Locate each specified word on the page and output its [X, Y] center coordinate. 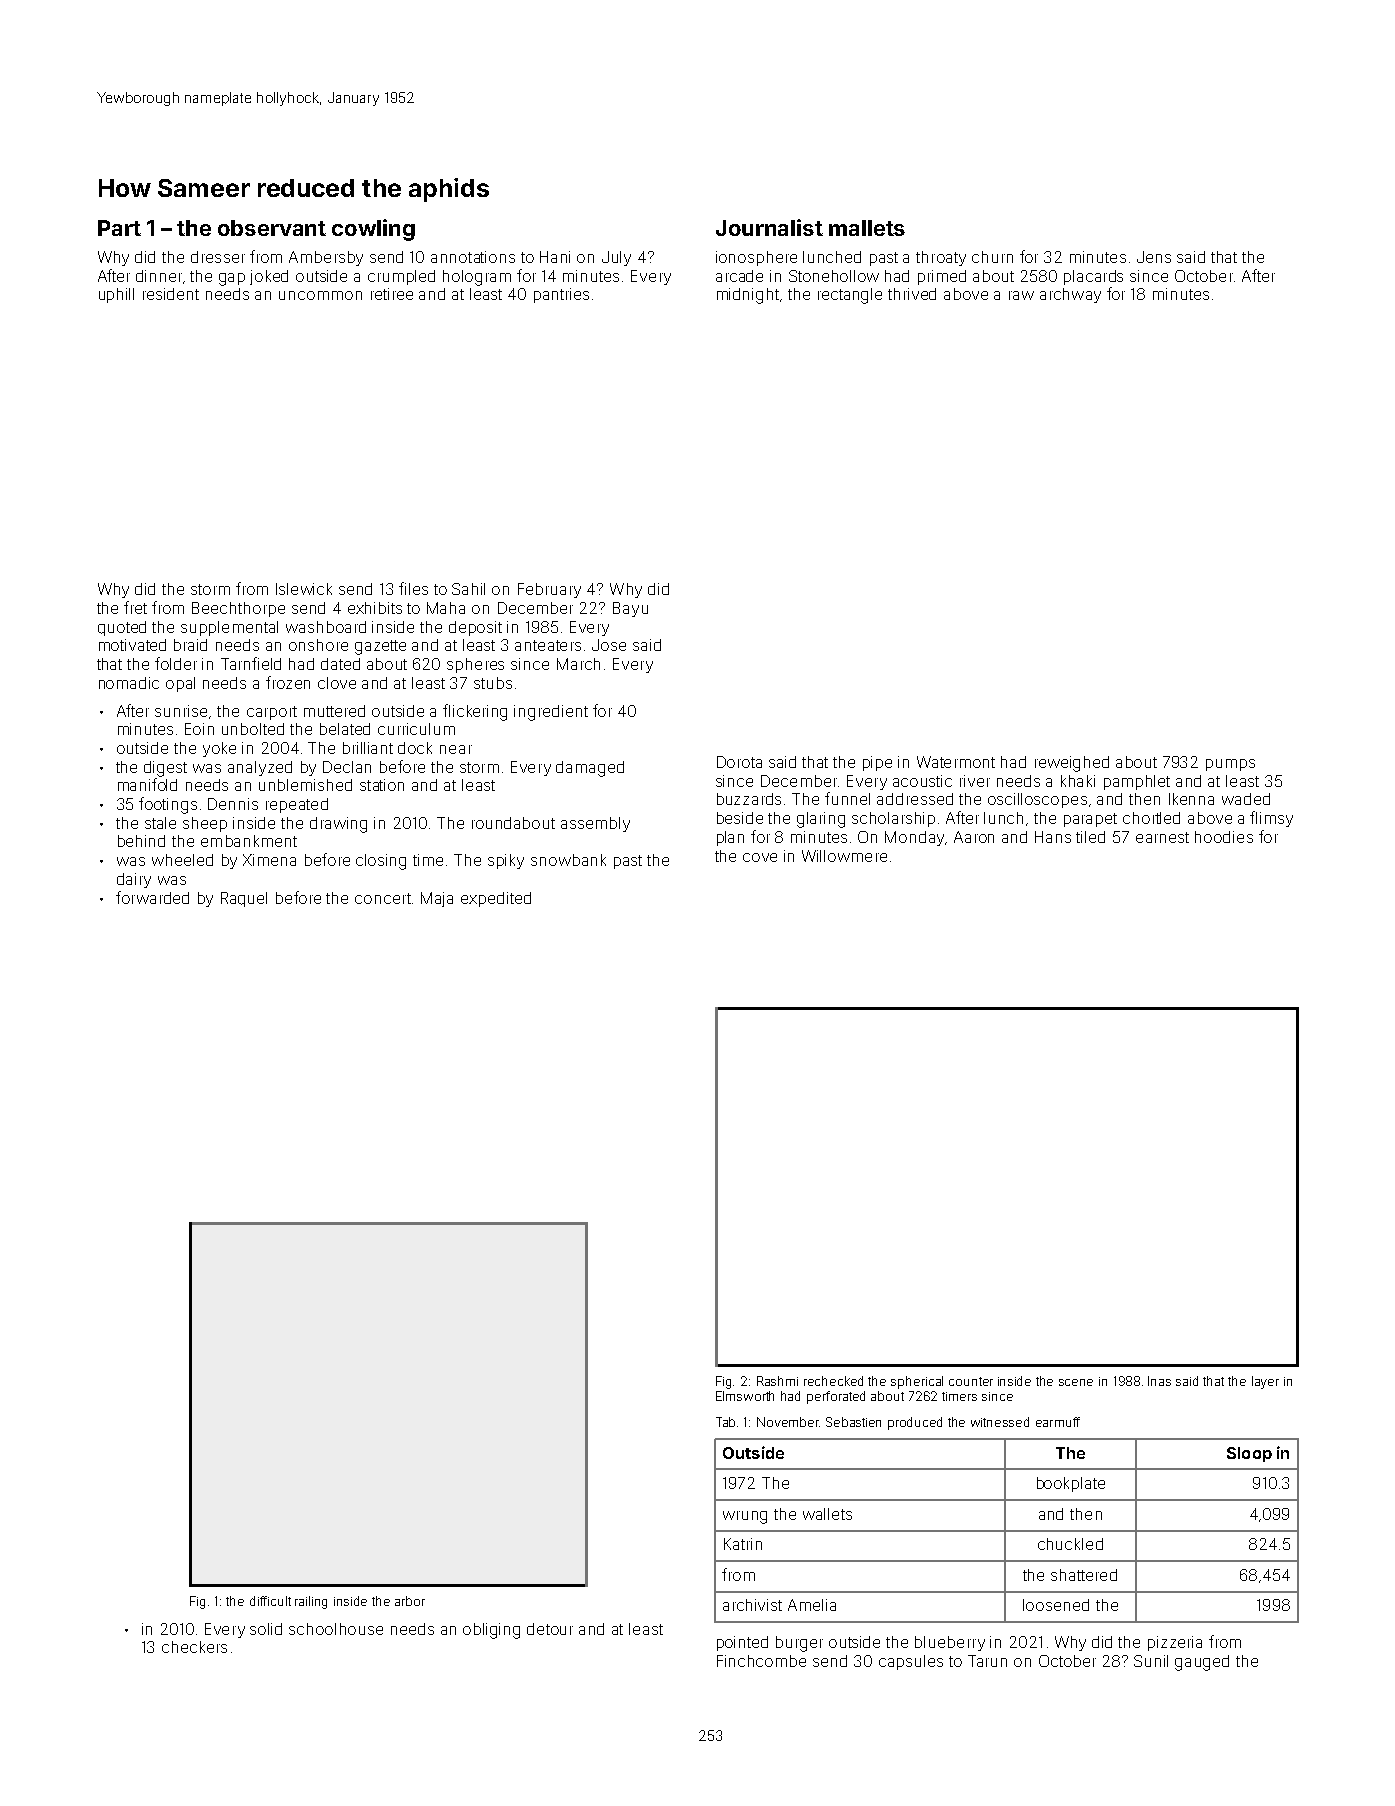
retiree [392, 294]
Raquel [244, 899]
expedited [496, 899]
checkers [194, 1647]
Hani [555, 257]
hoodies [1224, 837]
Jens [1154, 257]
